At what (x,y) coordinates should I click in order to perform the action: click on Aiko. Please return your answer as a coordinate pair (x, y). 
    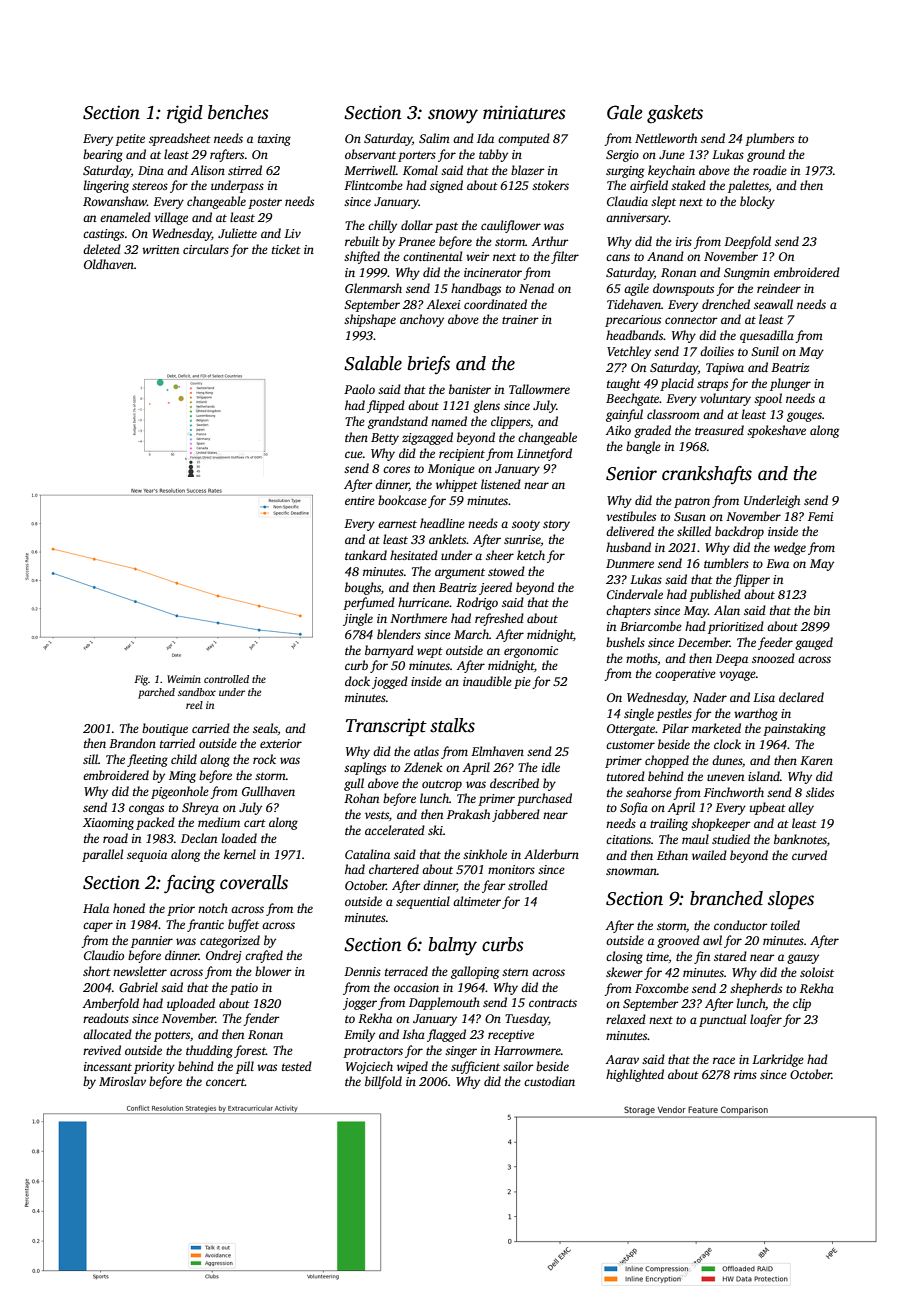
    Looking at the image, I should click on (618, 430).
